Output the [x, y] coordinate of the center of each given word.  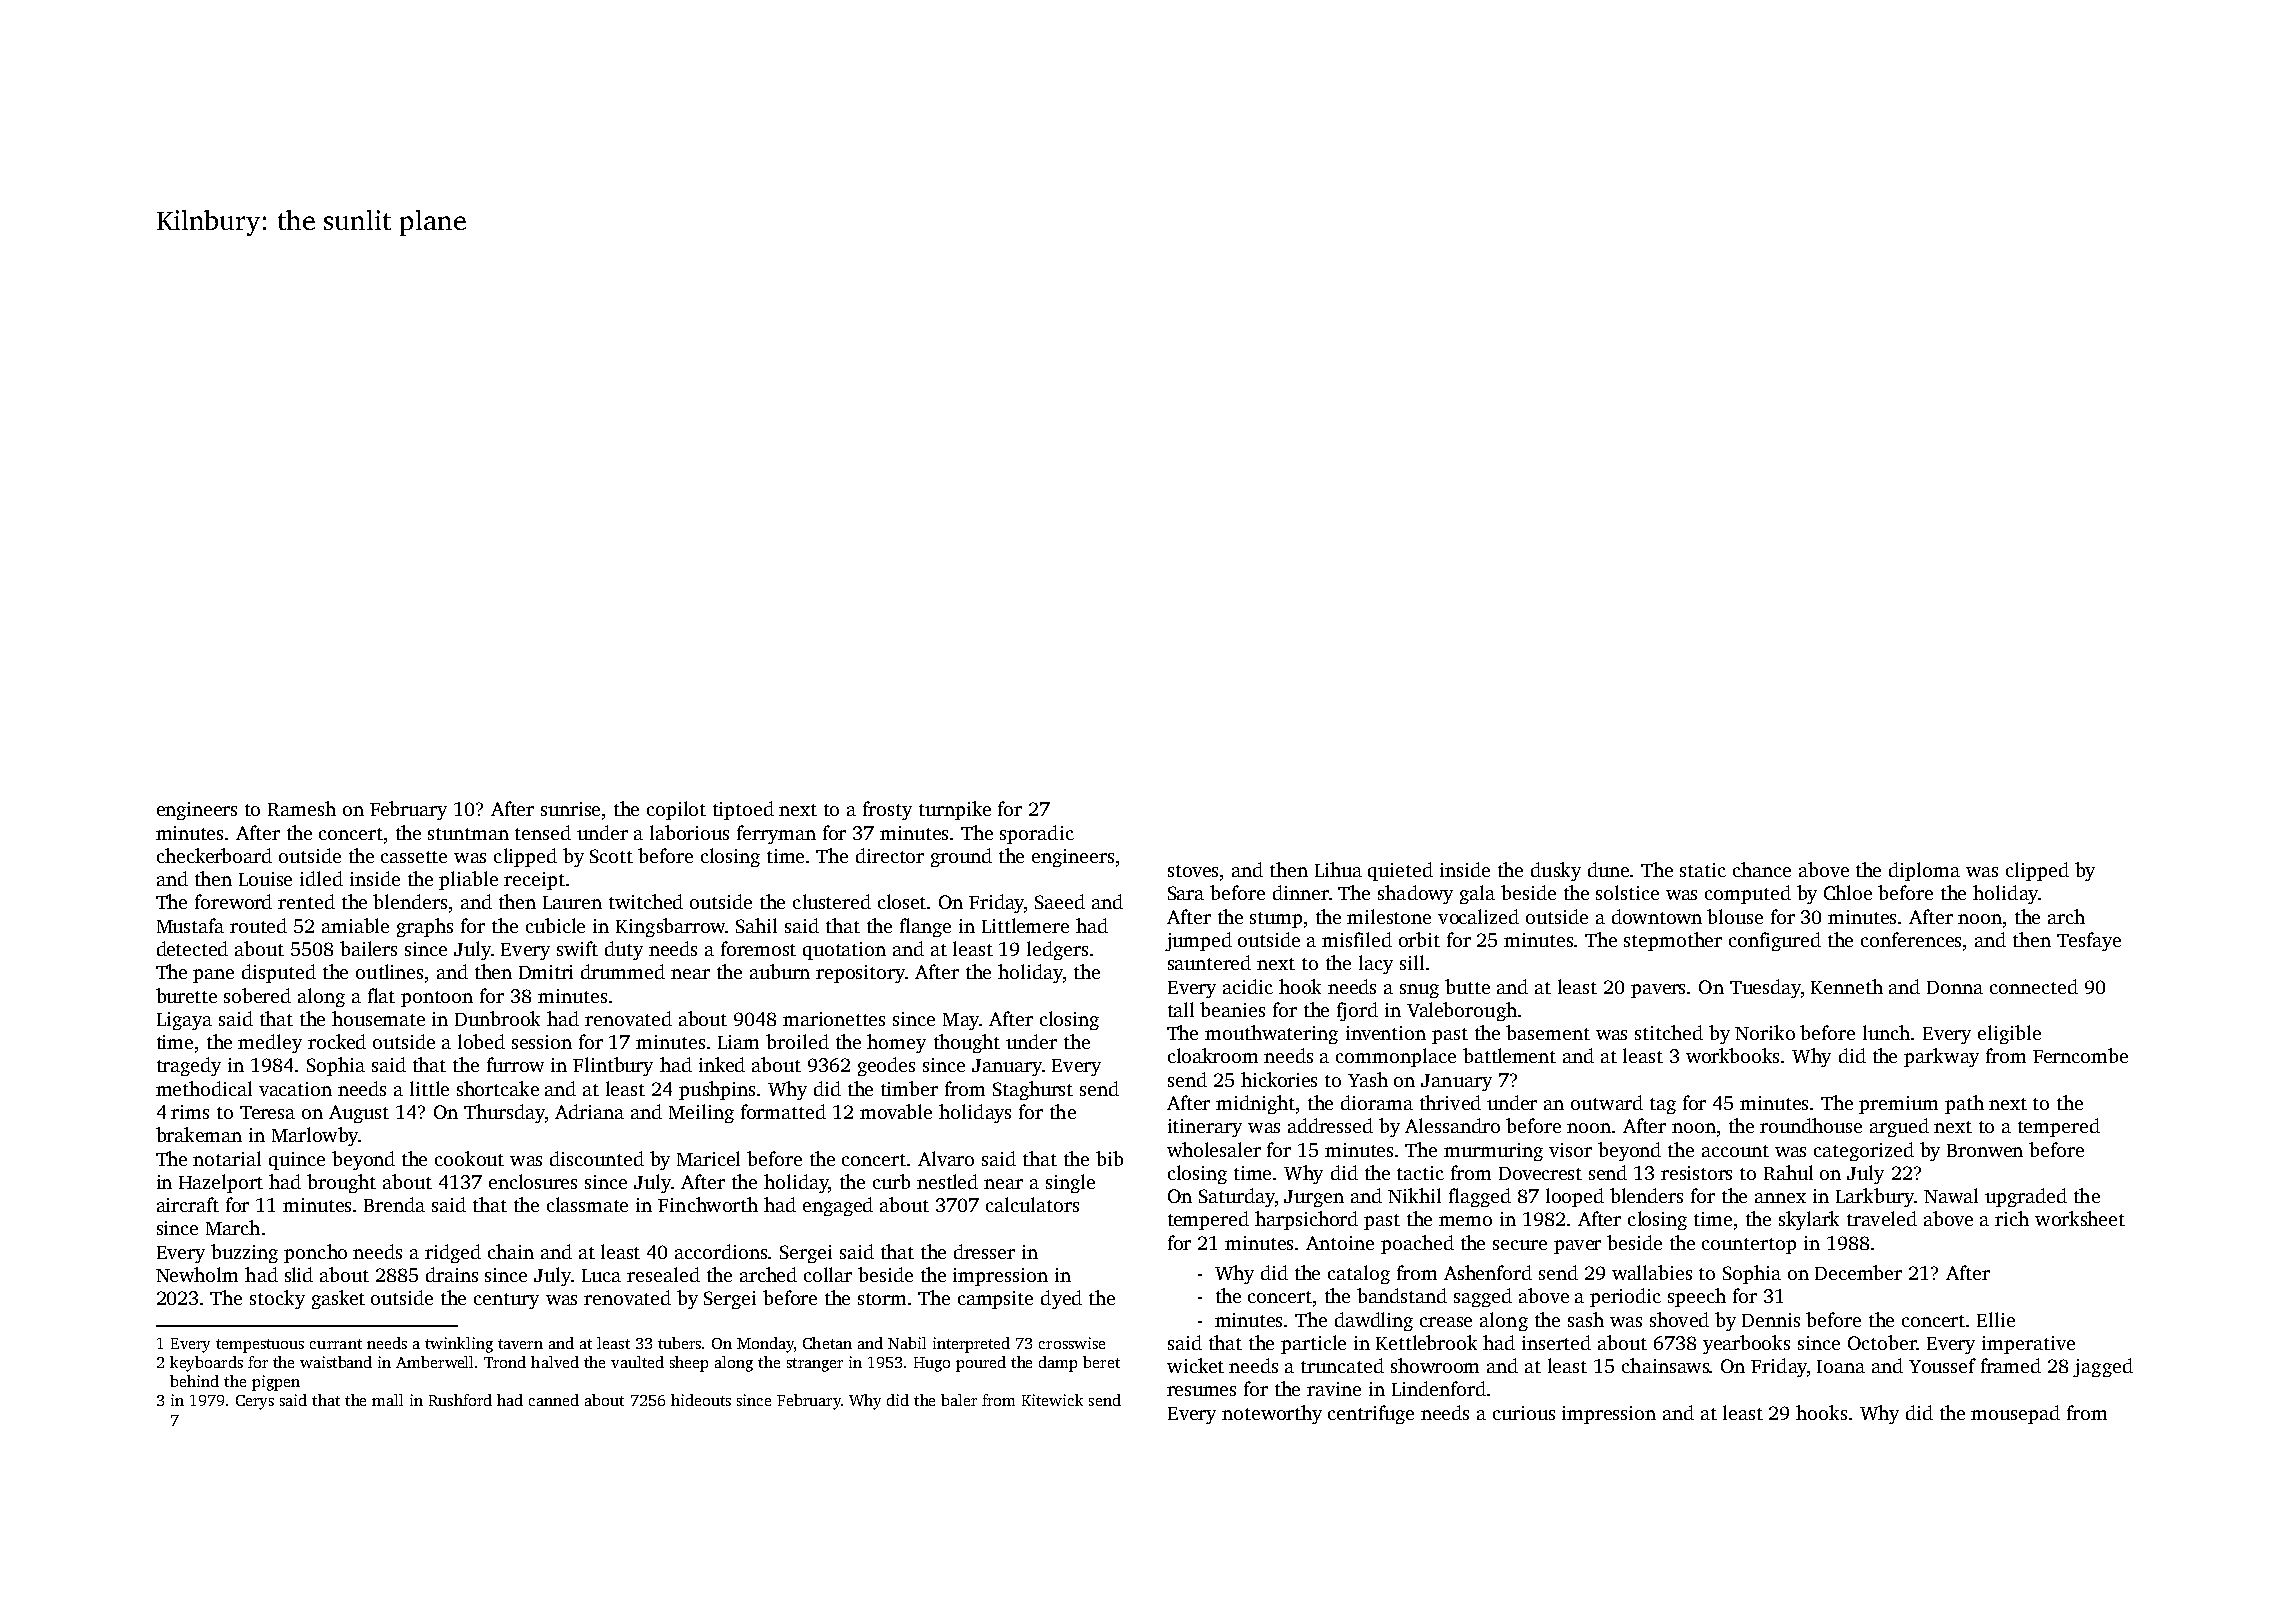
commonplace [1396, 1057]
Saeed [1060, 901]
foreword [233, 901]
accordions [722, 1251]
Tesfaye [2089, 941]
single [1070, 1183]
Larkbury [1875, 1197]
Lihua [1338, 869]
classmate [587, 1204]
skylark [1809, 1220]
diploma [1924, 871]
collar [828, 1274]
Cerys [255, 1402]
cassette [414, 857]
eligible [2009, 1034]
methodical [204, 1088]
